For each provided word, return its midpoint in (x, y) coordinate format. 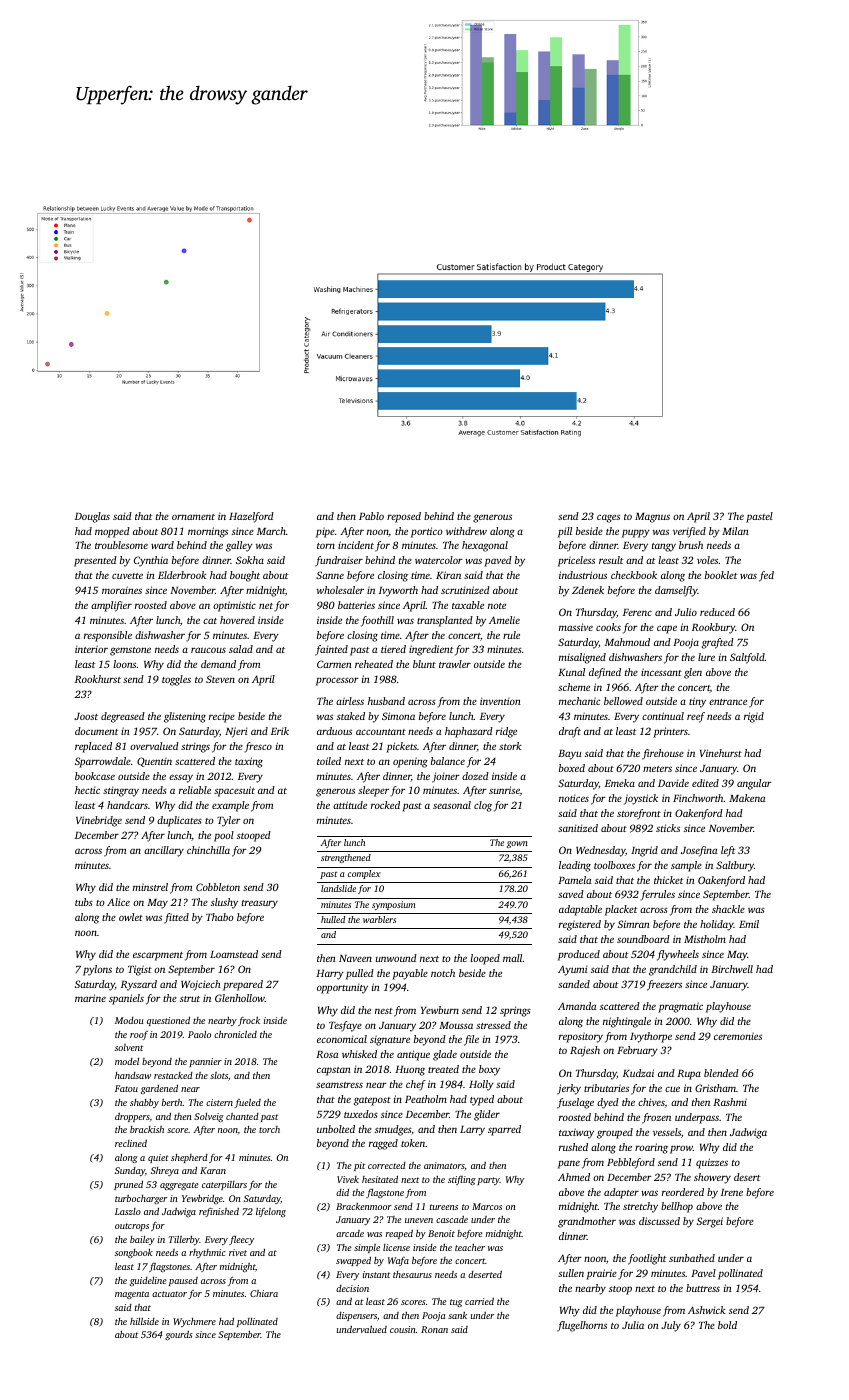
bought (245, 576)
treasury (260, 904)
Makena (747, 798)
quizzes (712, 1163)
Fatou (126, 1088)
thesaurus (412, 1274)
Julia (633, 1325)
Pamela (574, 880)
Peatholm (426, 1099)
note (497, 606)
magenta (132, 1295)
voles (707, 560)
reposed (404, 517)
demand (218, 664)
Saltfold (747, 658)
